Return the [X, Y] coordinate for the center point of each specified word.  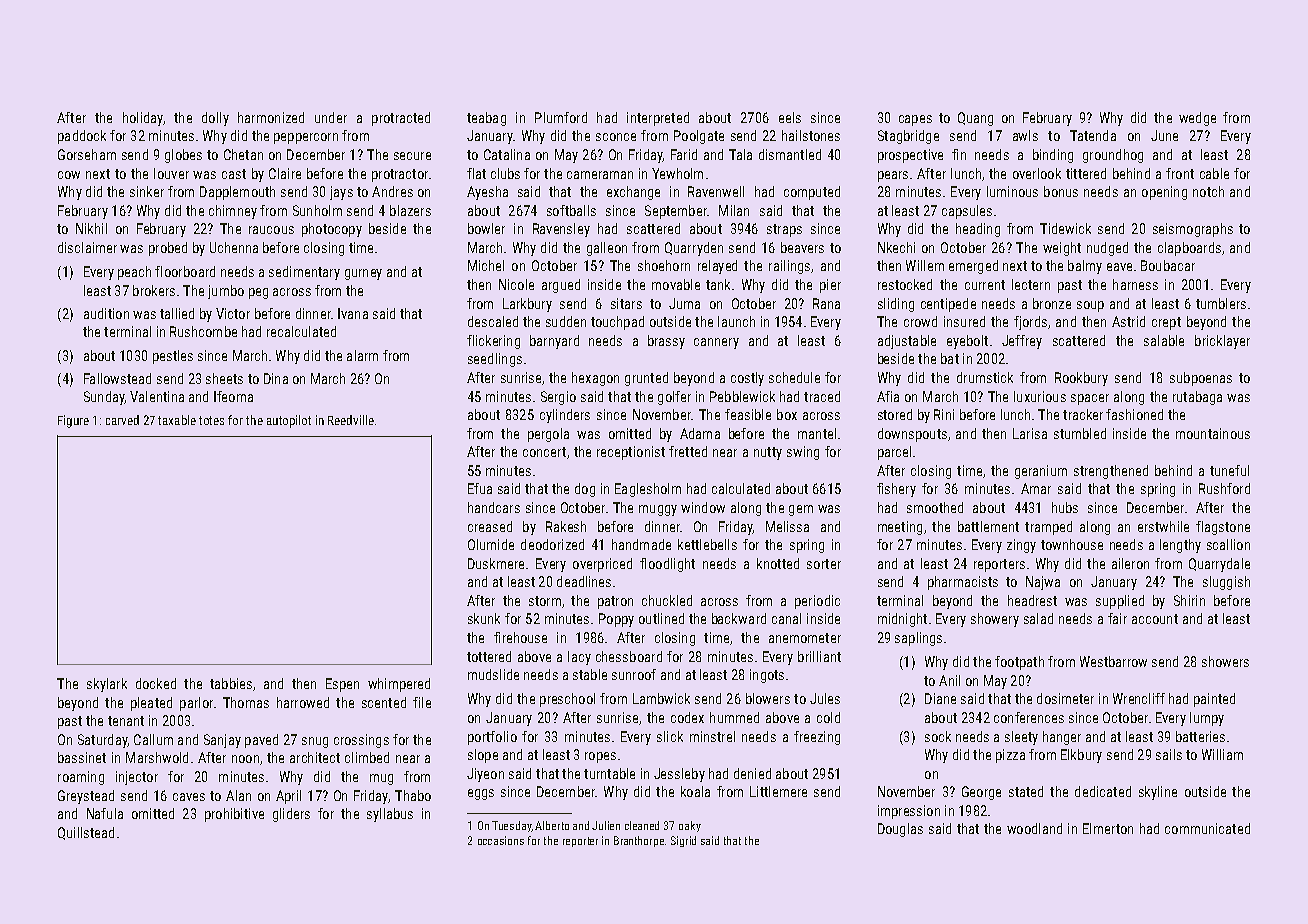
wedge [1197, 119]
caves [189, 797]
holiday [143, 119]
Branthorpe [639, 841]
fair [1117, 618]
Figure [73, 421]
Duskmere [496, 563]
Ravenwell [716, 191]
